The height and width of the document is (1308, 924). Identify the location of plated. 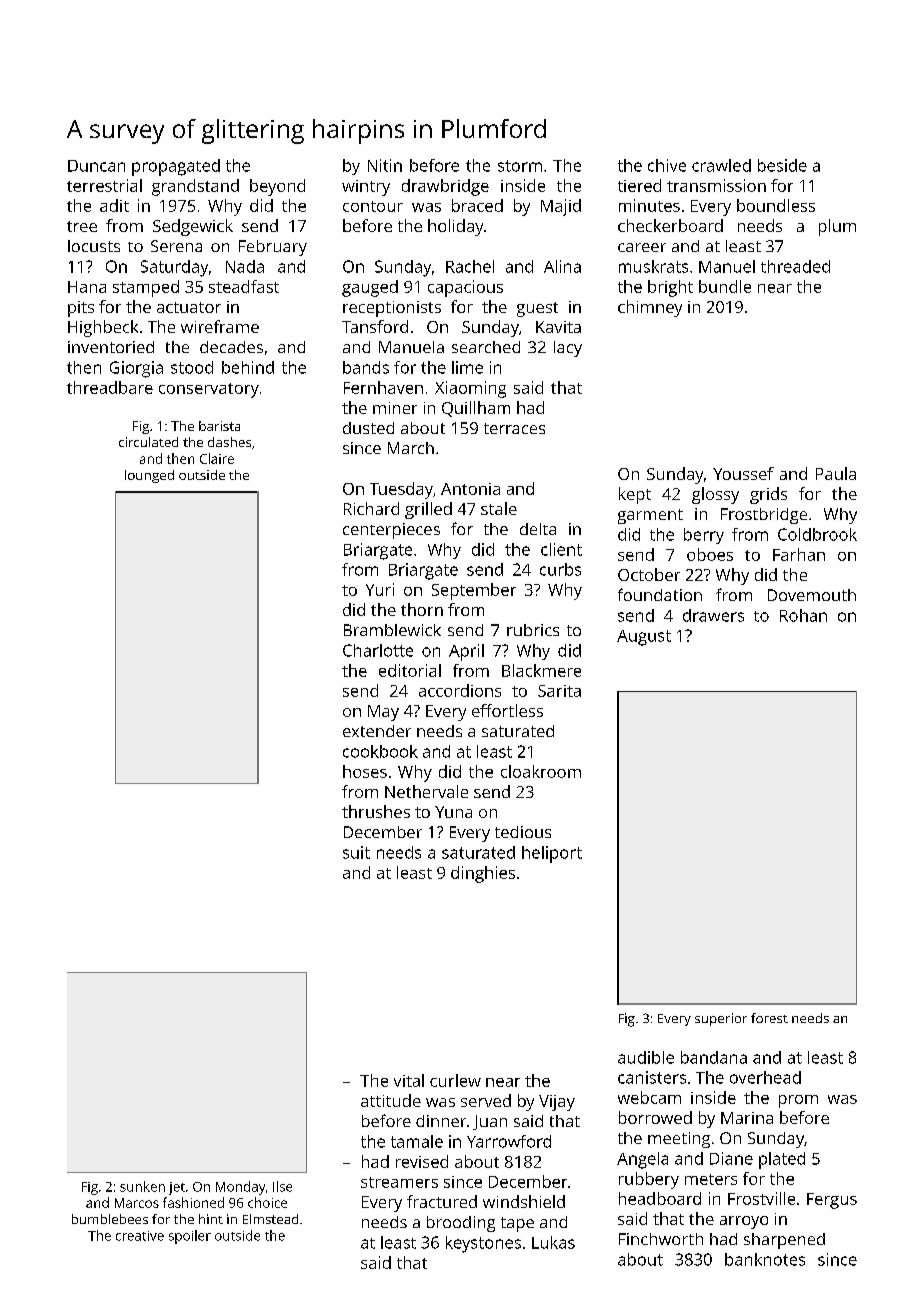
(782, 1160).
